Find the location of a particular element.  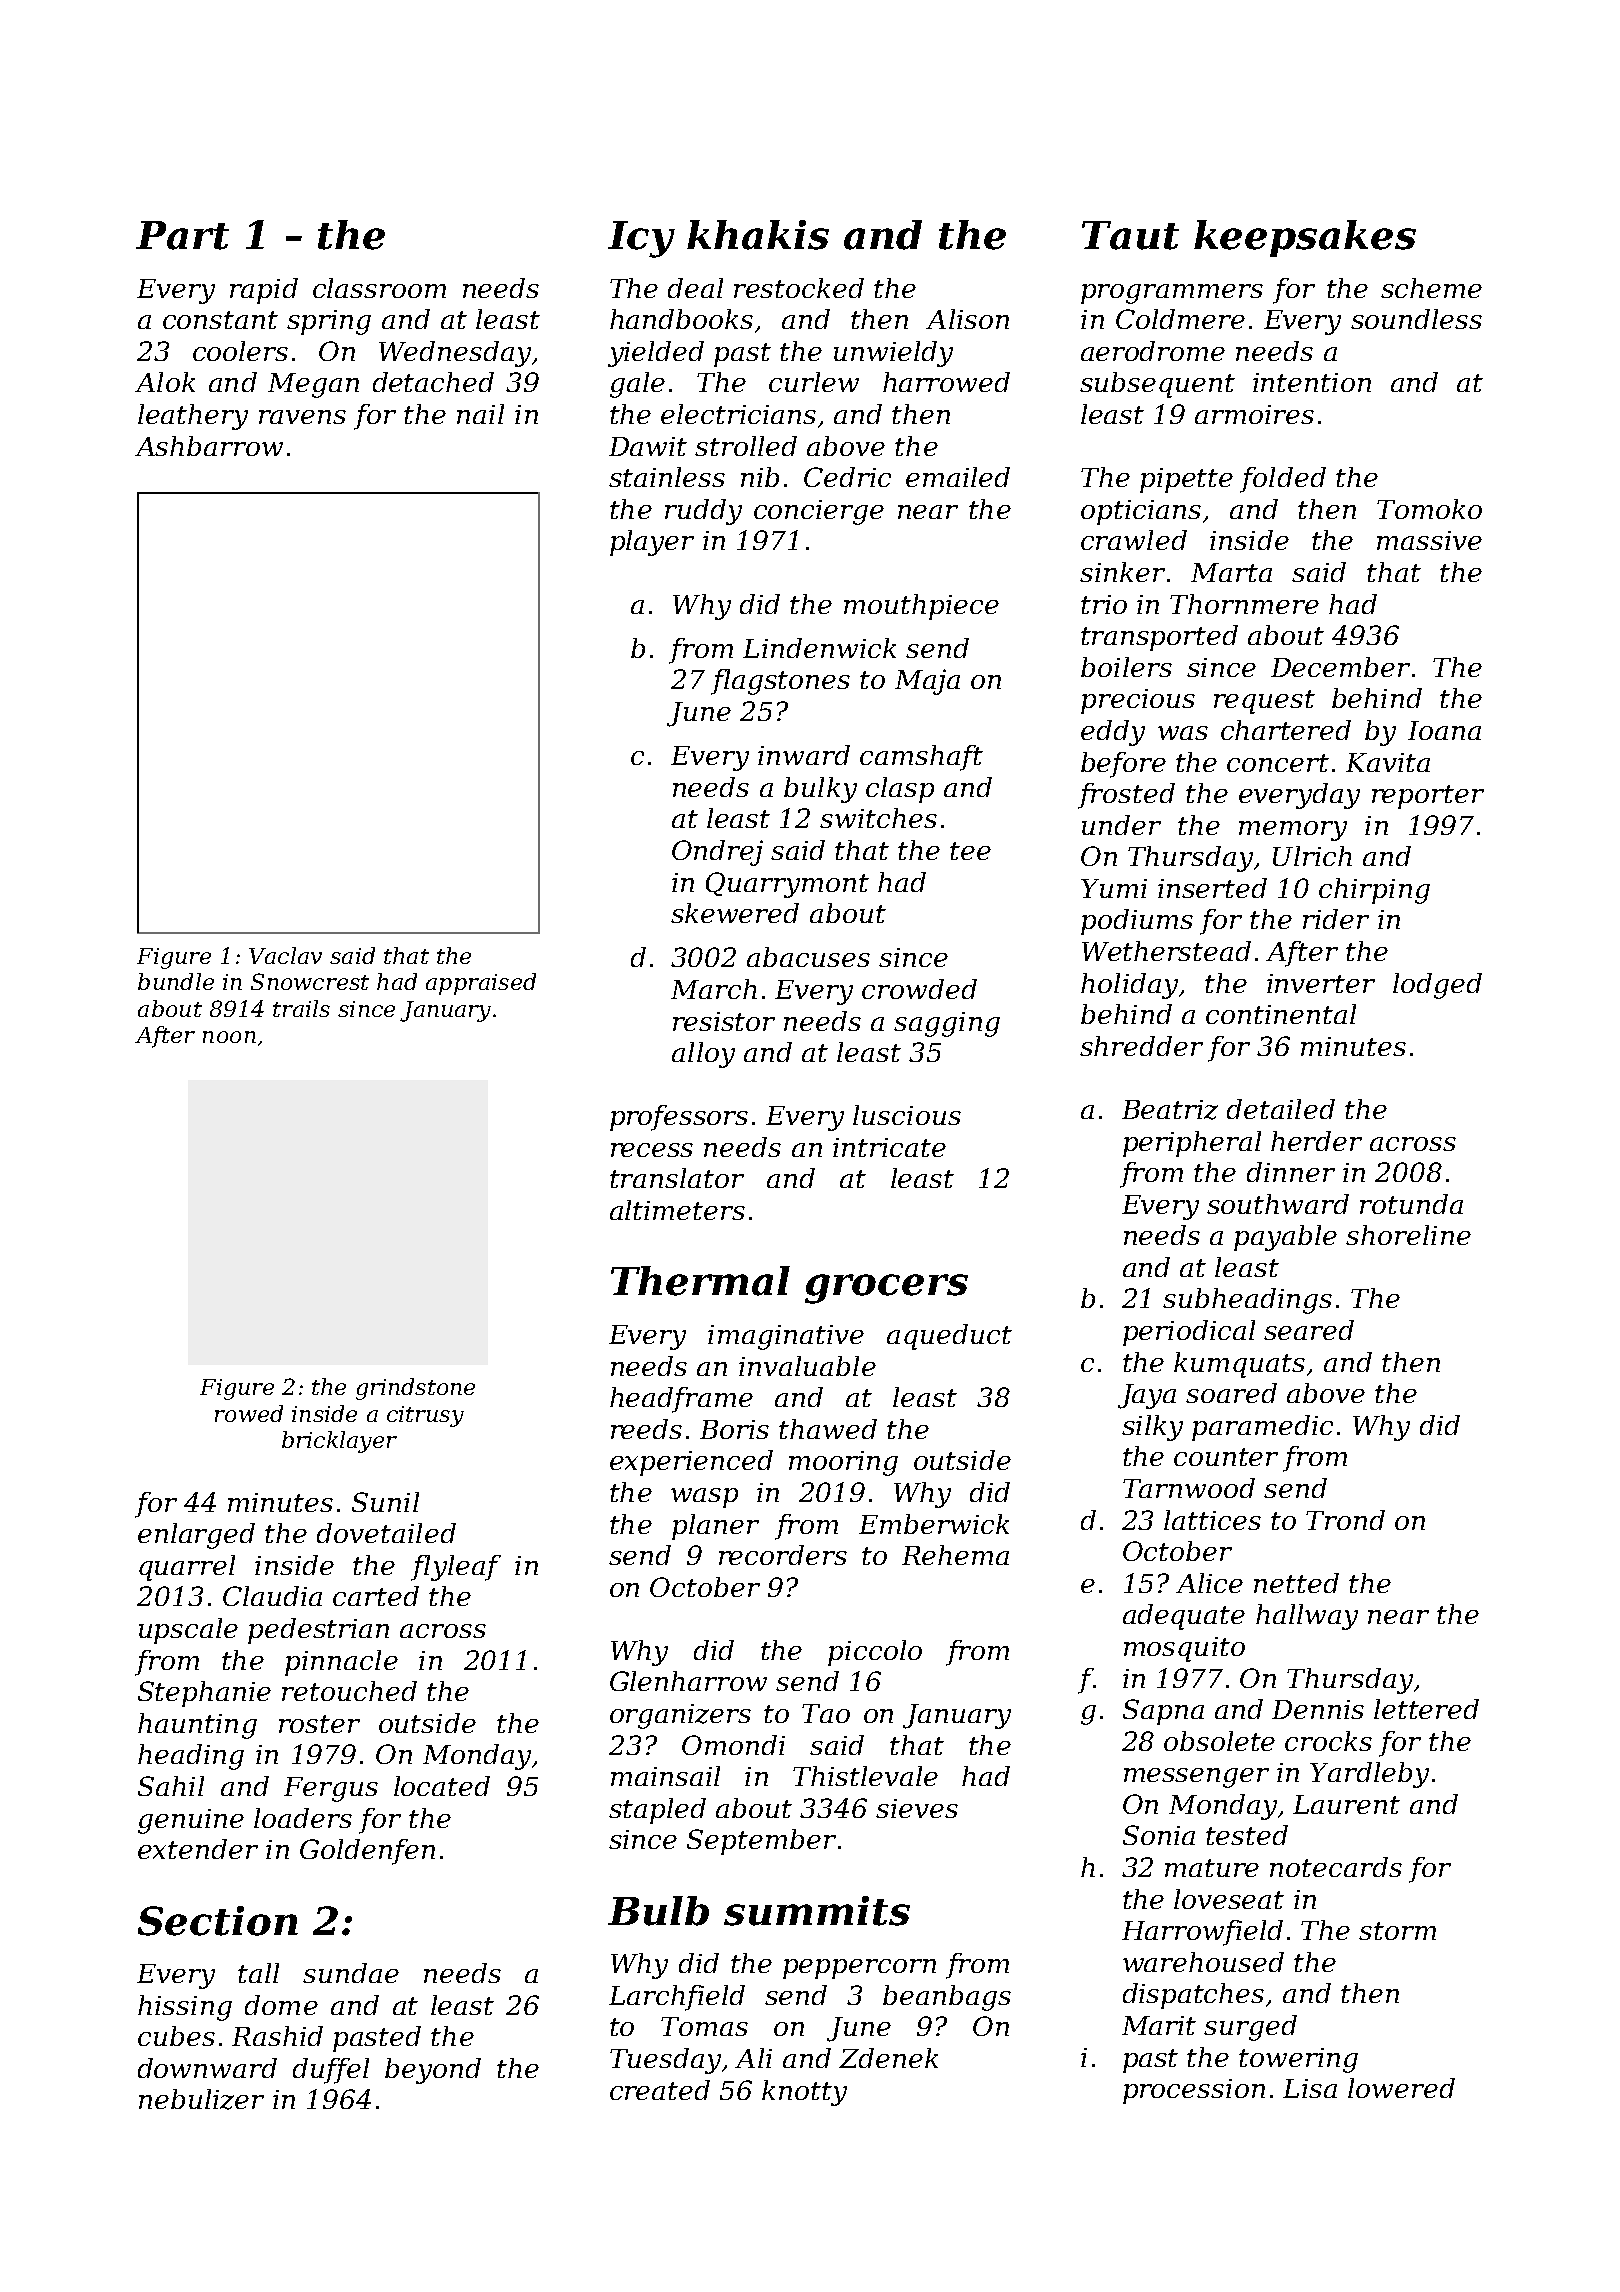

extender is located at coordinates (198, 1849).
